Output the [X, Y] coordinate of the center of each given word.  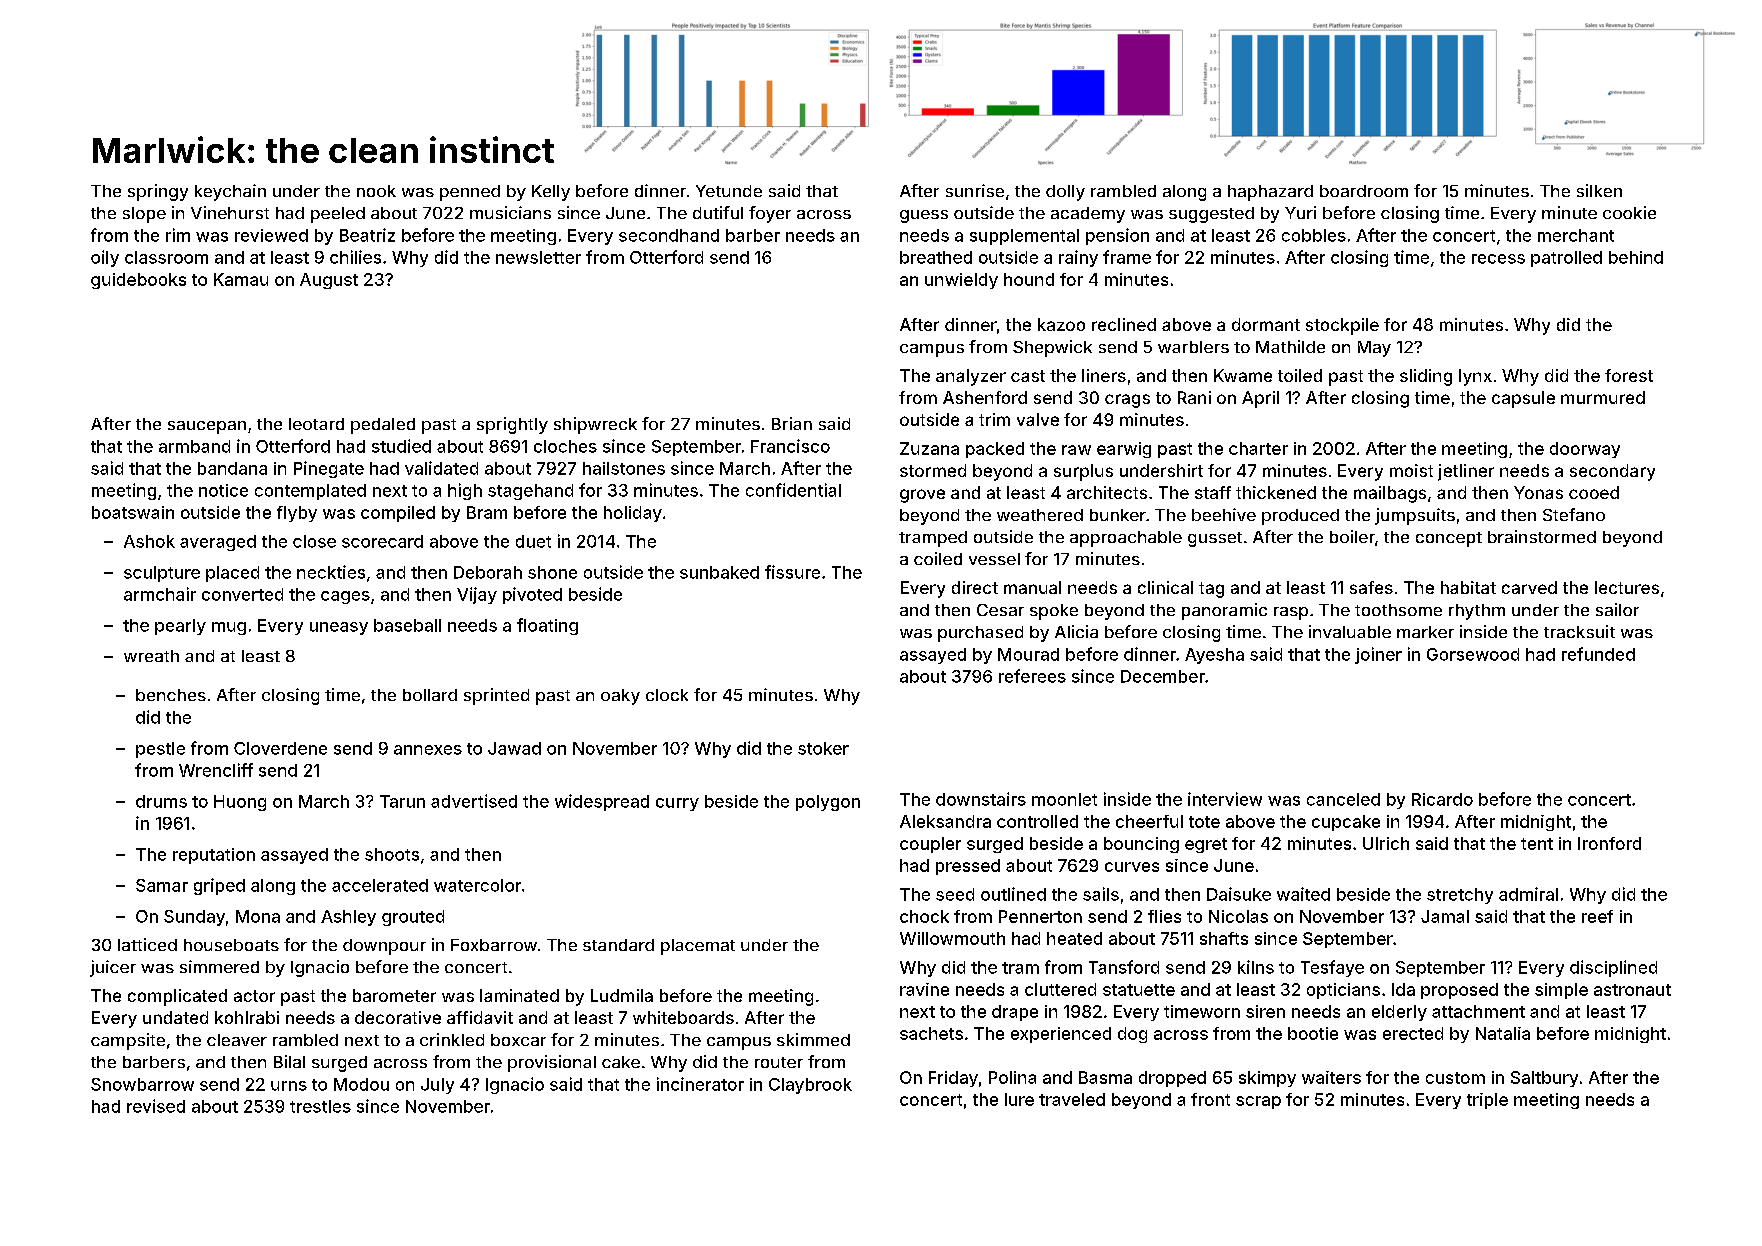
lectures [1627, 587]
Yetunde [729, 191]
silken [1599, 190]
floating [547, 626]
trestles [320, 1106]
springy [158, 192]
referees [1032, 676]
